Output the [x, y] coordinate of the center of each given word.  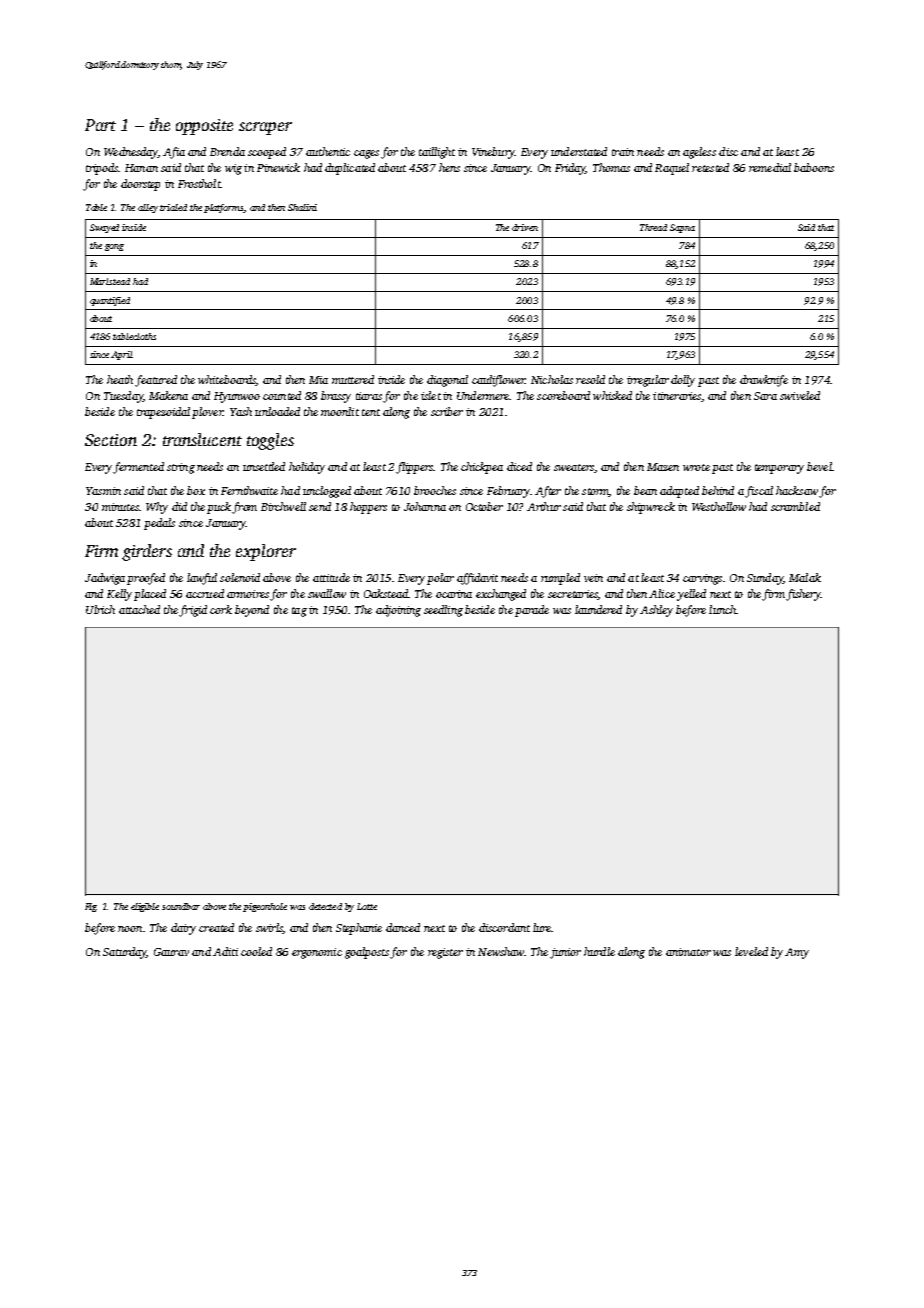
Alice [662, 593]
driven [525, 227]
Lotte [367, 906]
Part [100, 125]
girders [147, 552]
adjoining [398, 611]
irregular [648, 381]
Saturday [125, 953]
